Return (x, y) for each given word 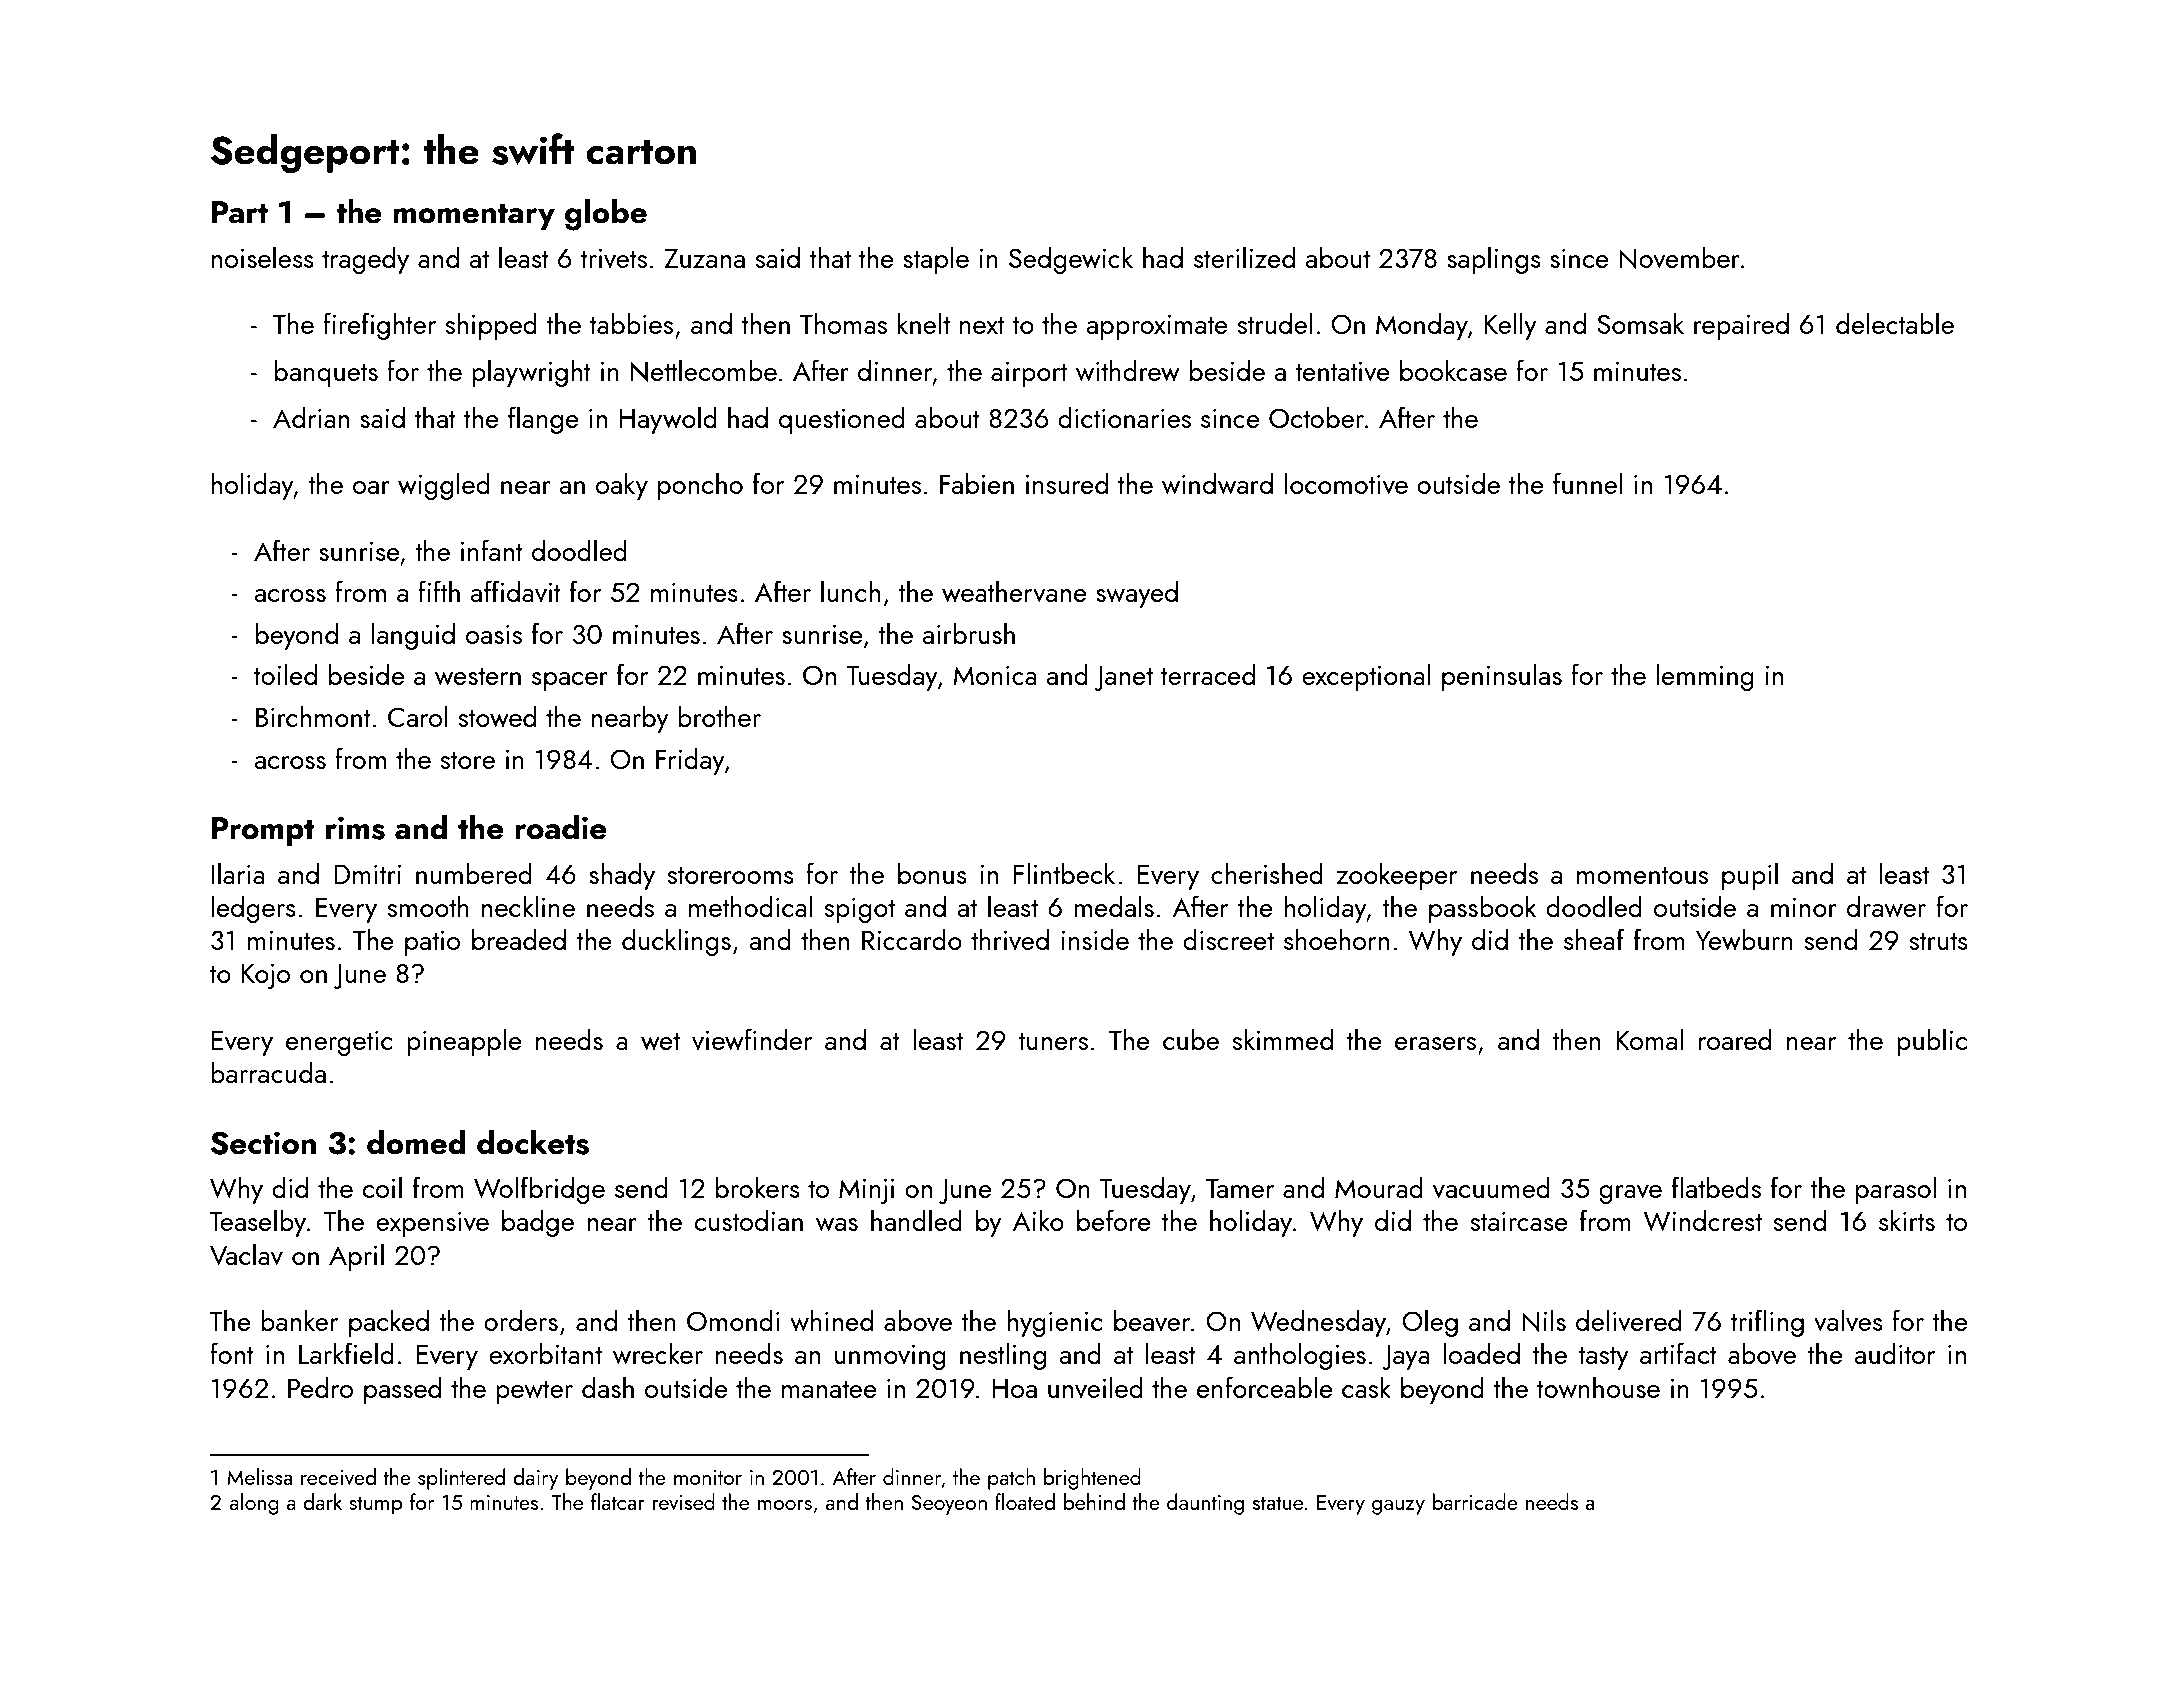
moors (785, 1505)
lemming (1705, 677)
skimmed (1283, 1039)
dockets (533, 1142)
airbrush (969, 633)
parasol (1896, 1190)
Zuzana (704, 258)
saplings (1494, 260)
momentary (474, 216)
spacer (570, 681)
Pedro (320, 1387)
